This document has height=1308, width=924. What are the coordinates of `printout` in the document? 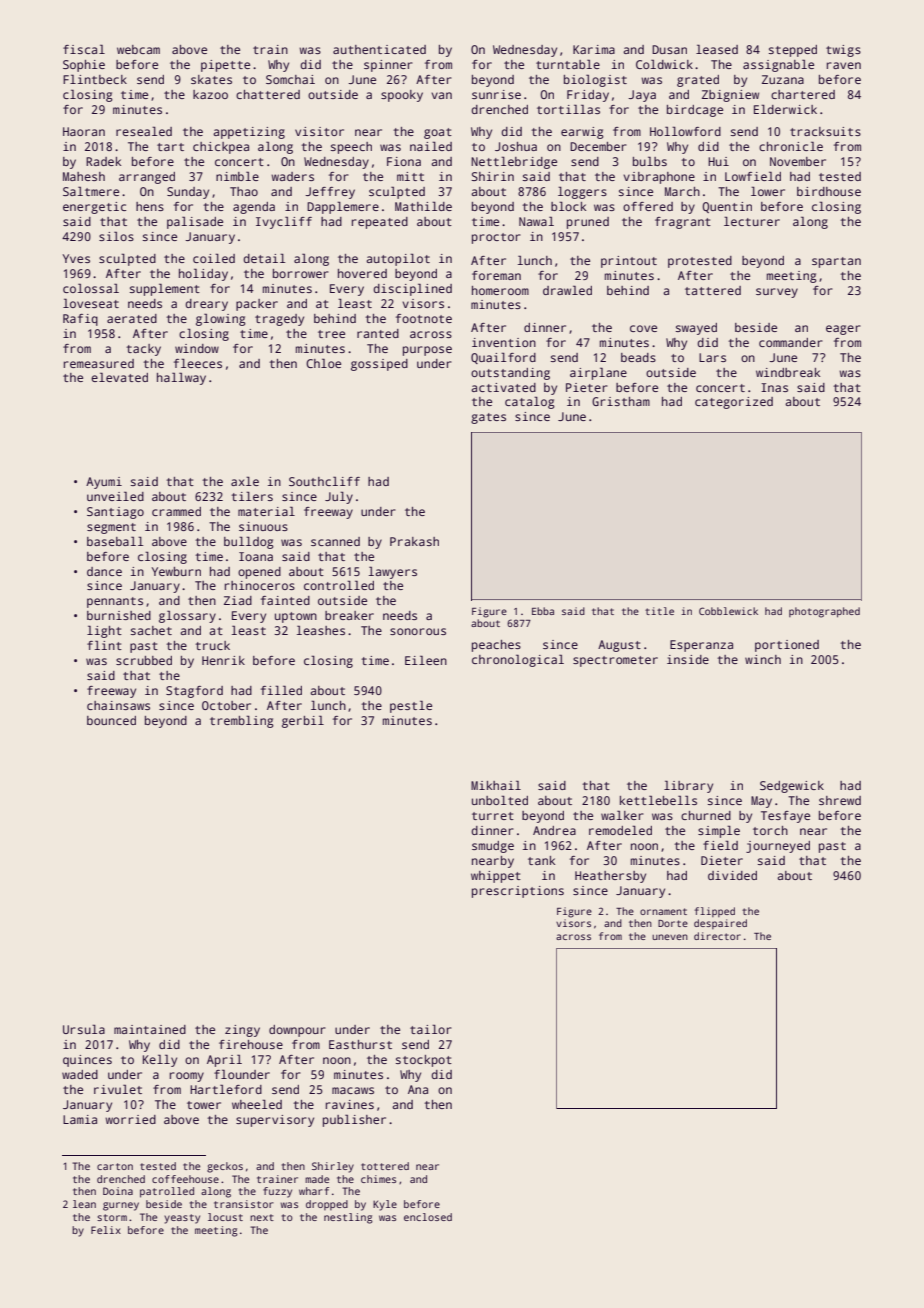 It's located at (629, 262).
